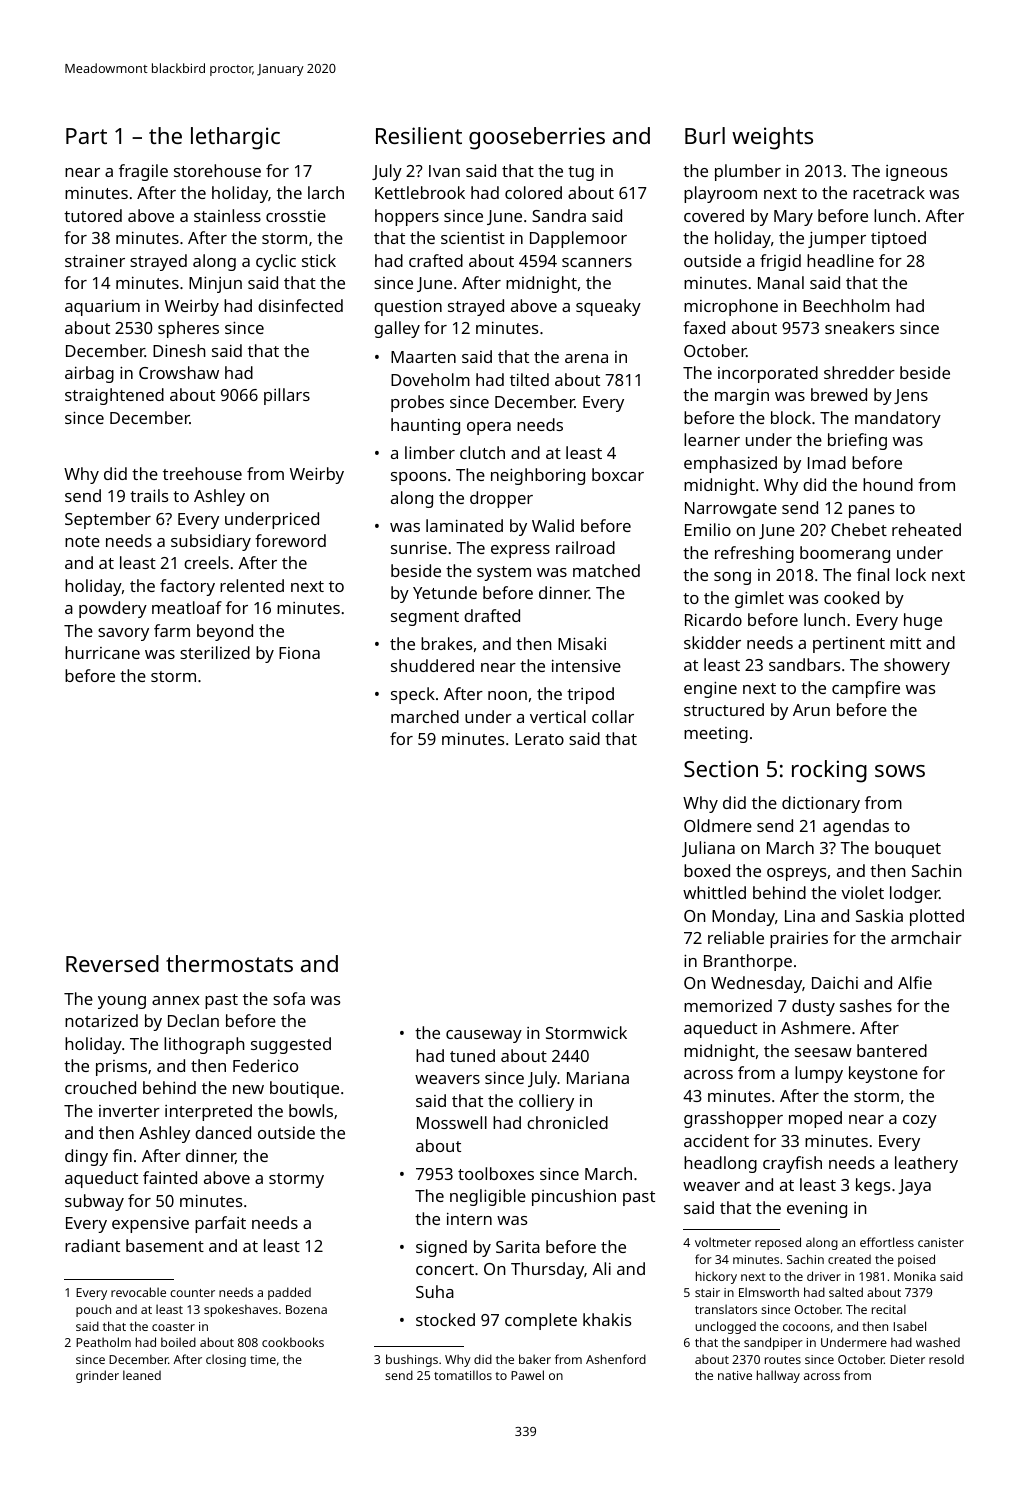  Describe the element at coordinates (916, 173) in the screenshot. I see `igneous` at that location.
